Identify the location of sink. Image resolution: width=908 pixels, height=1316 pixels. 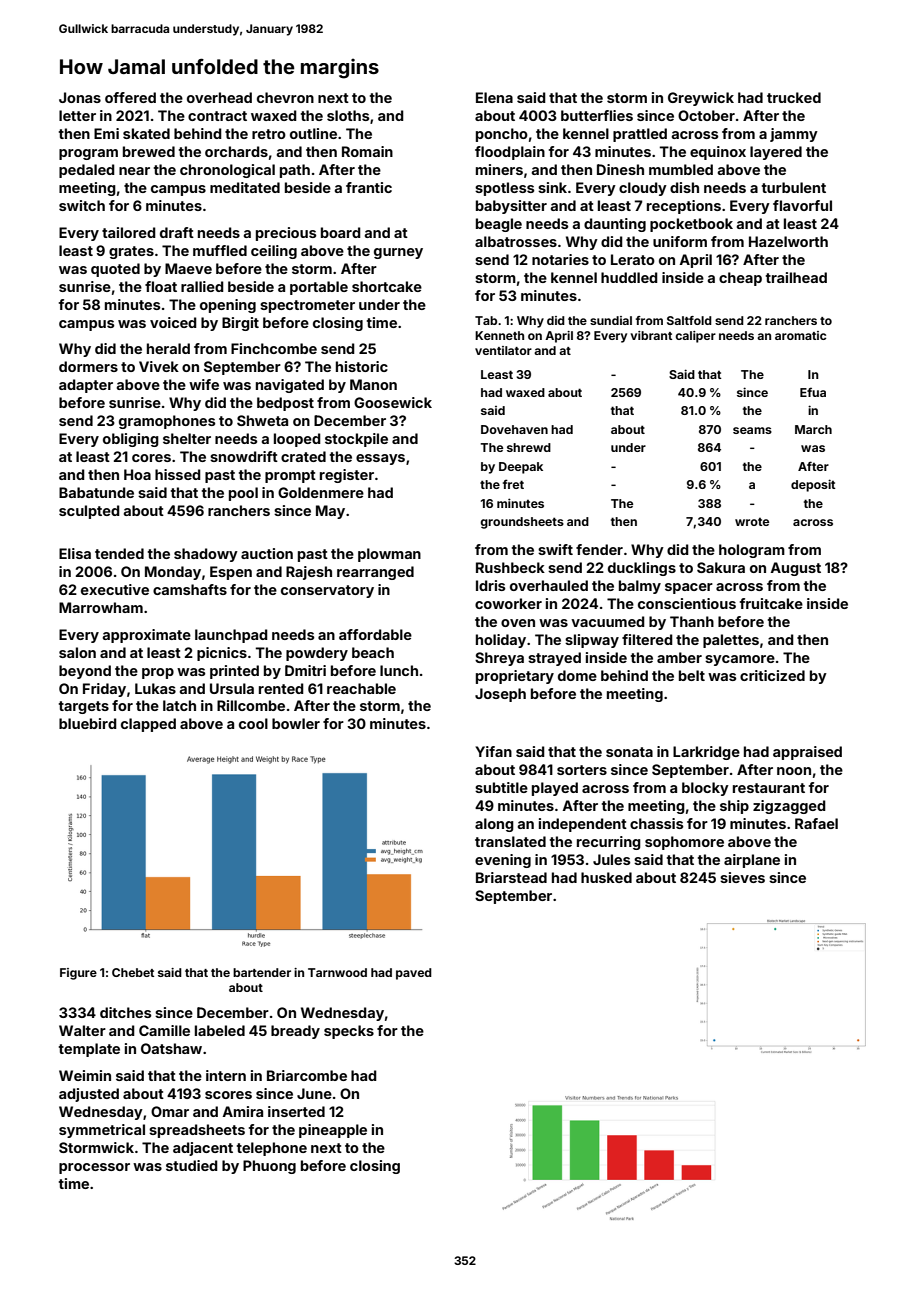
(552, 187).
